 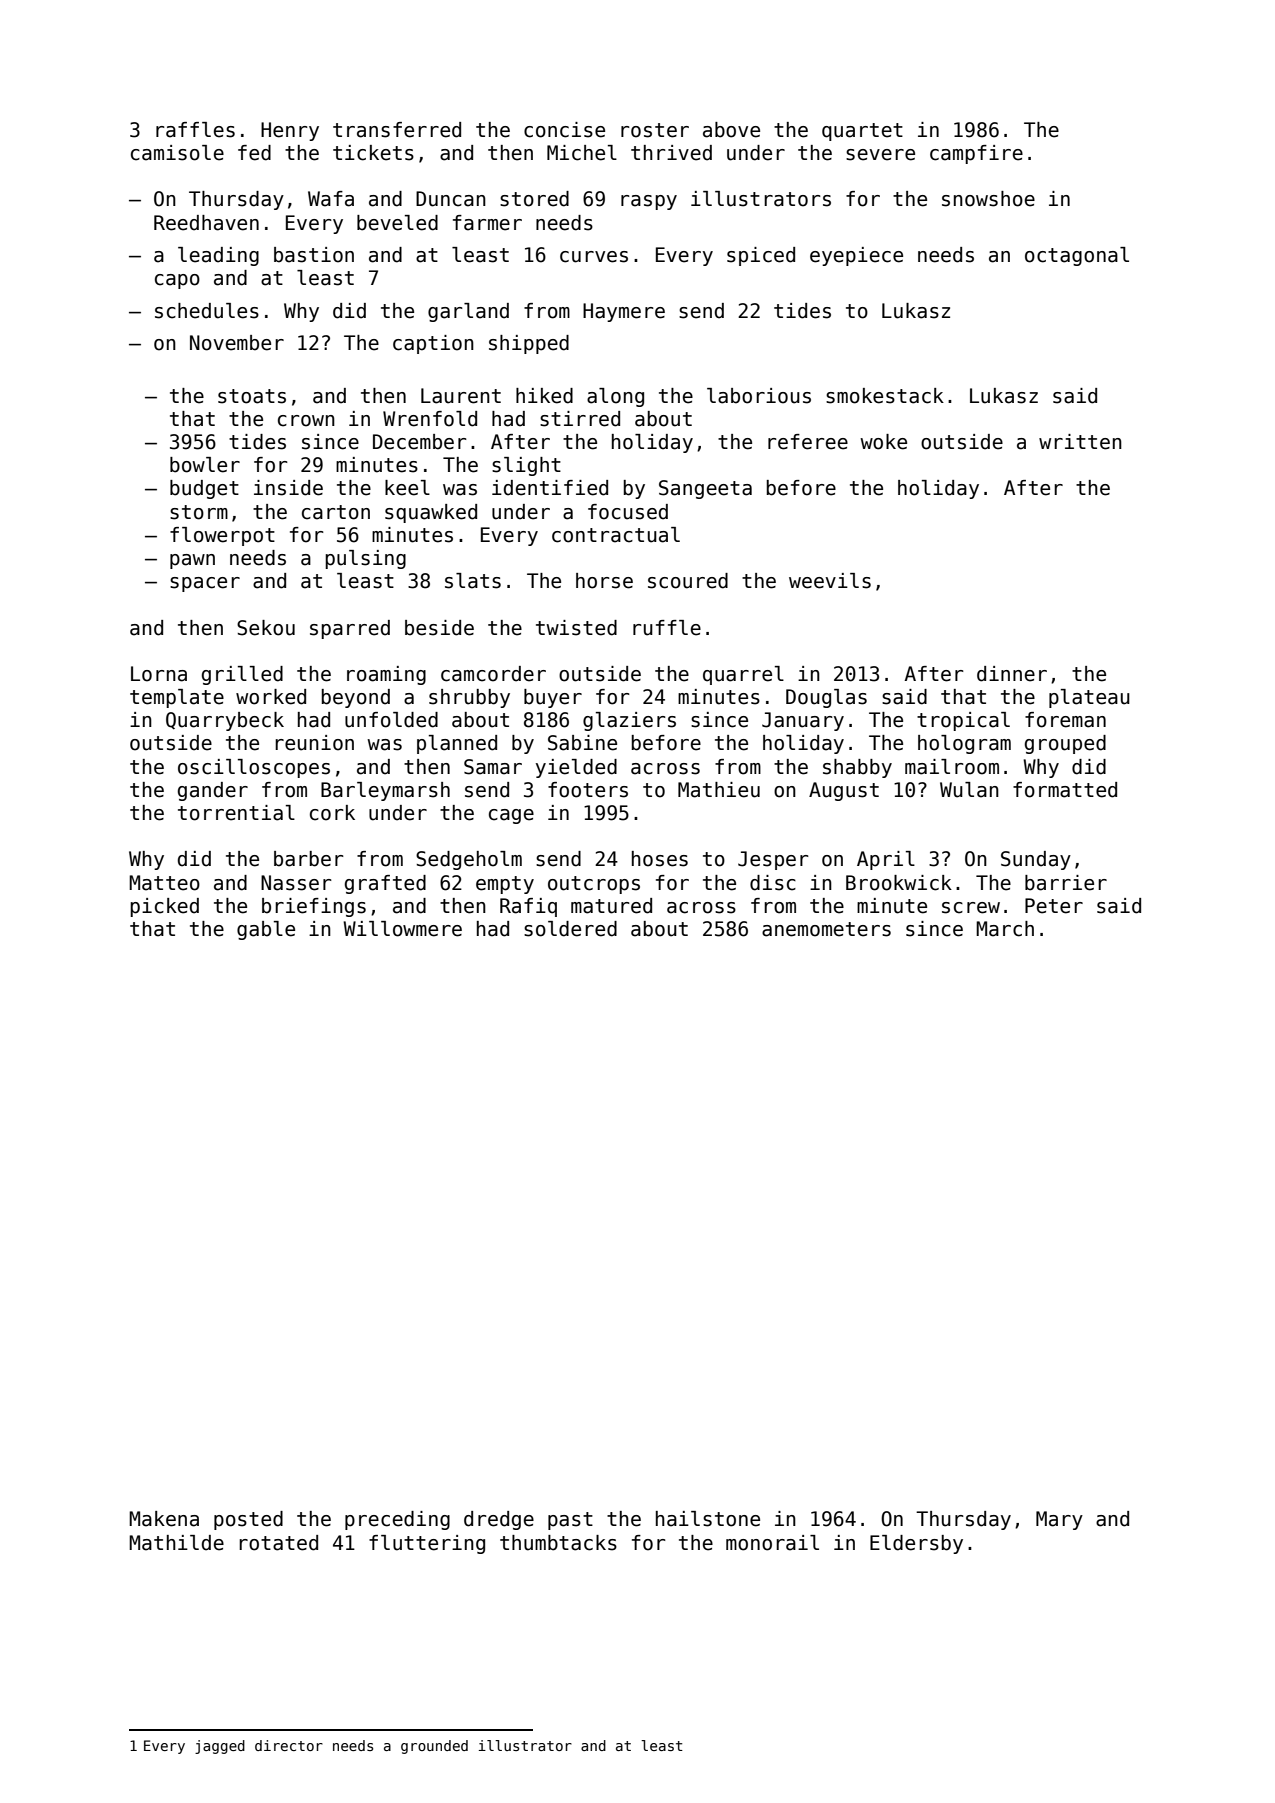 I want to click on Rafiq, so click(x=528, y=907).
